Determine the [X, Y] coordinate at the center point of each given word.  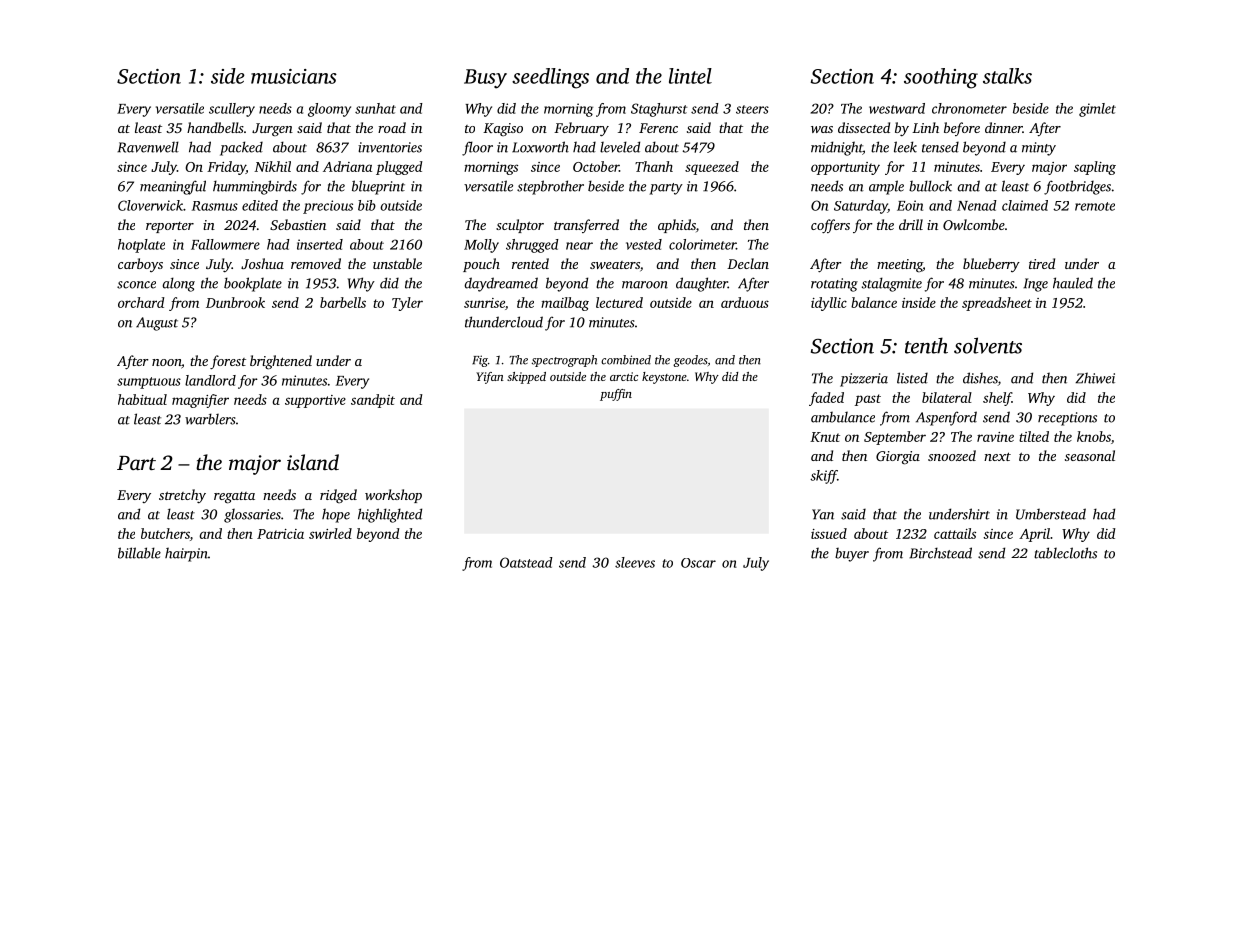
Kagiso [503, 129]
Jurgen [272, 130]
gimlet [1097, 110]
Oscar [698, 563]
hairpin [186, 554]
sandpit [373, 401]
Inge [1035, 285]
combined [626, 360]
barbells [343, 302]
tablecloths [1065, 553]
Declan [748, 263]
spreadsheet [997, 304]
